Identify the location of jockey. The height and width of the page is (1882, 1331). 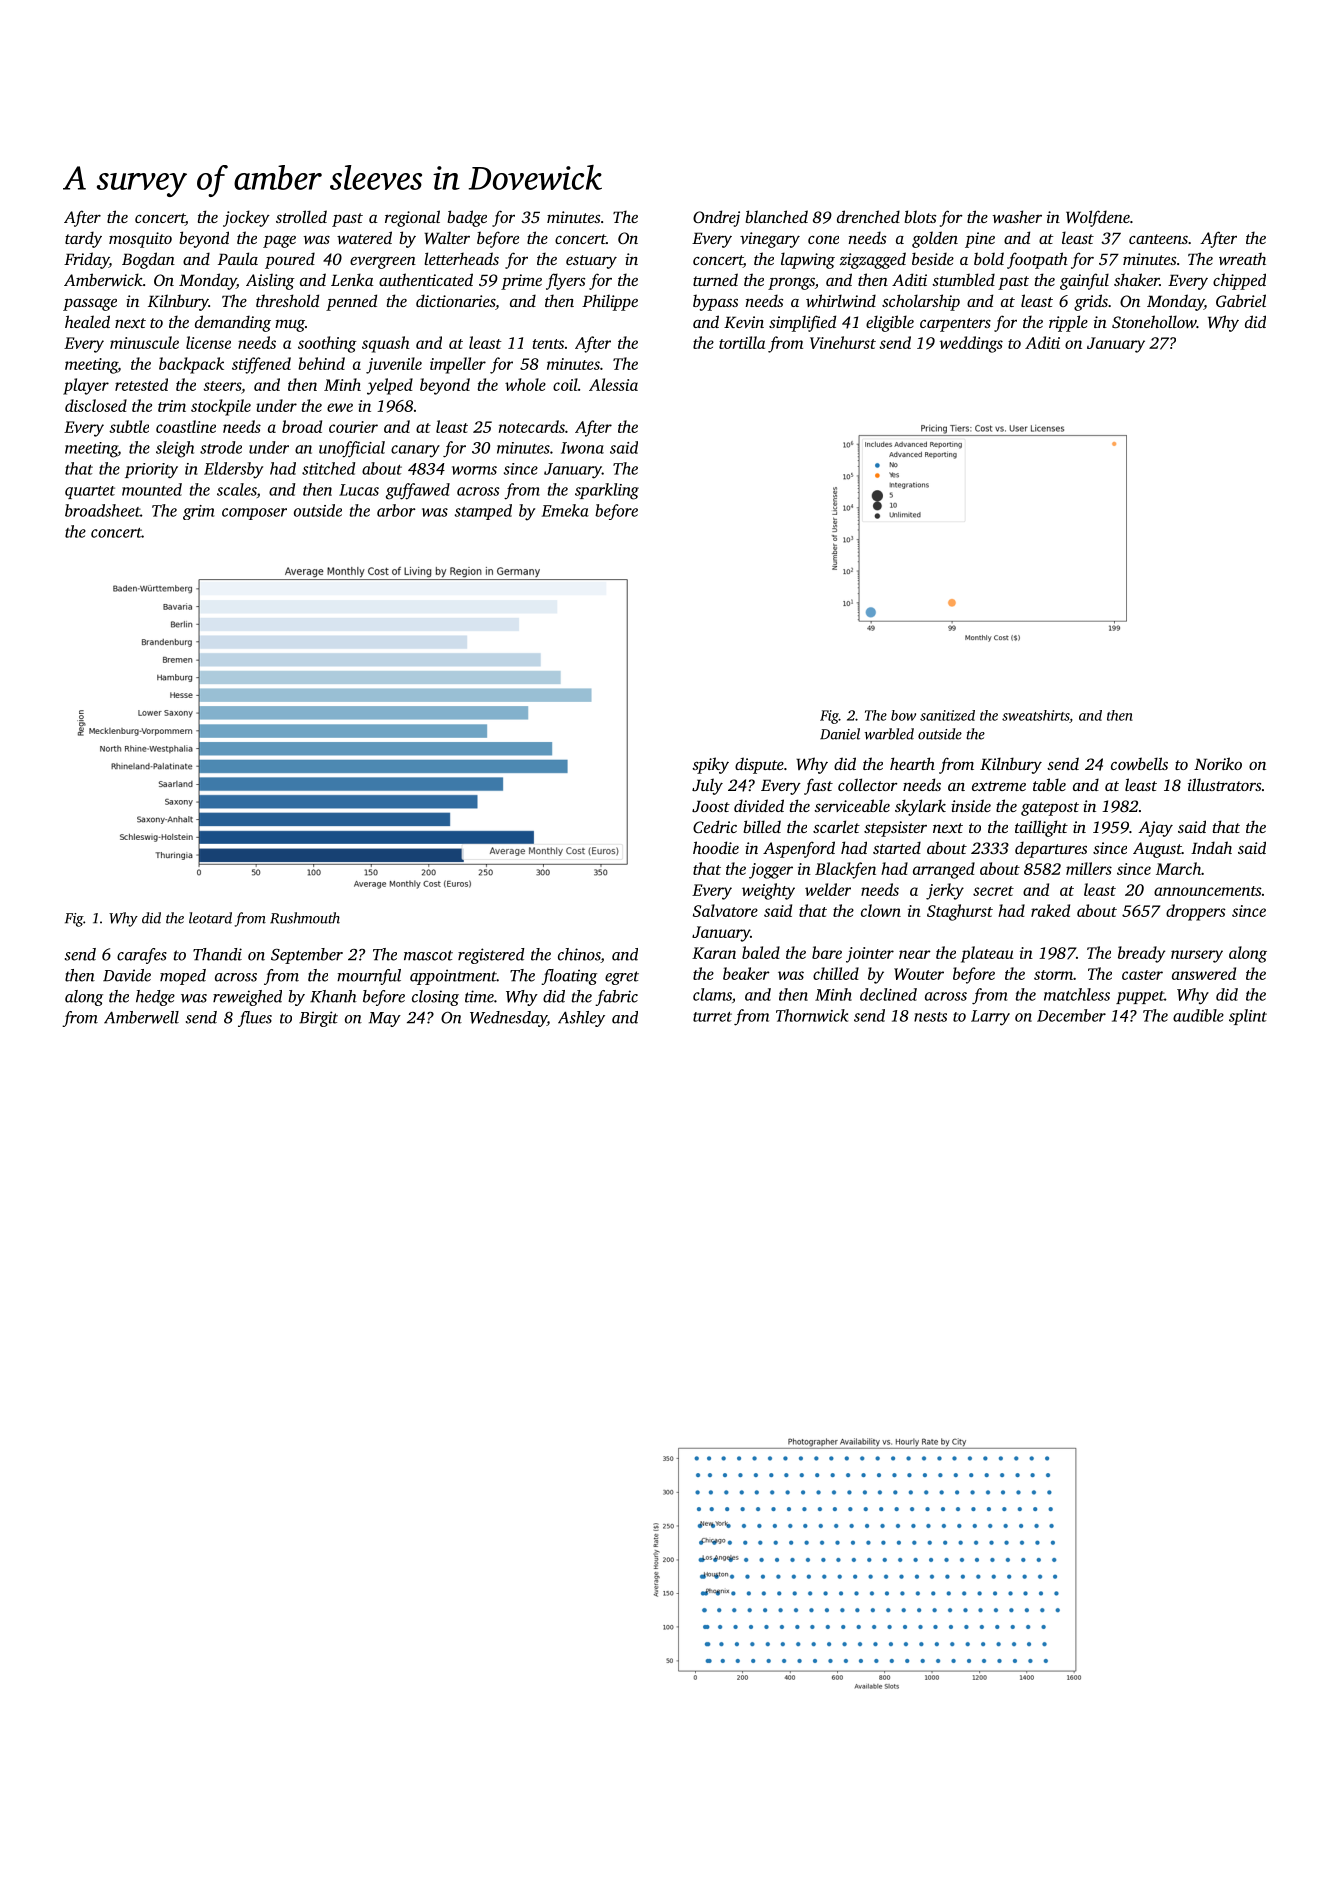
(246, 218).
